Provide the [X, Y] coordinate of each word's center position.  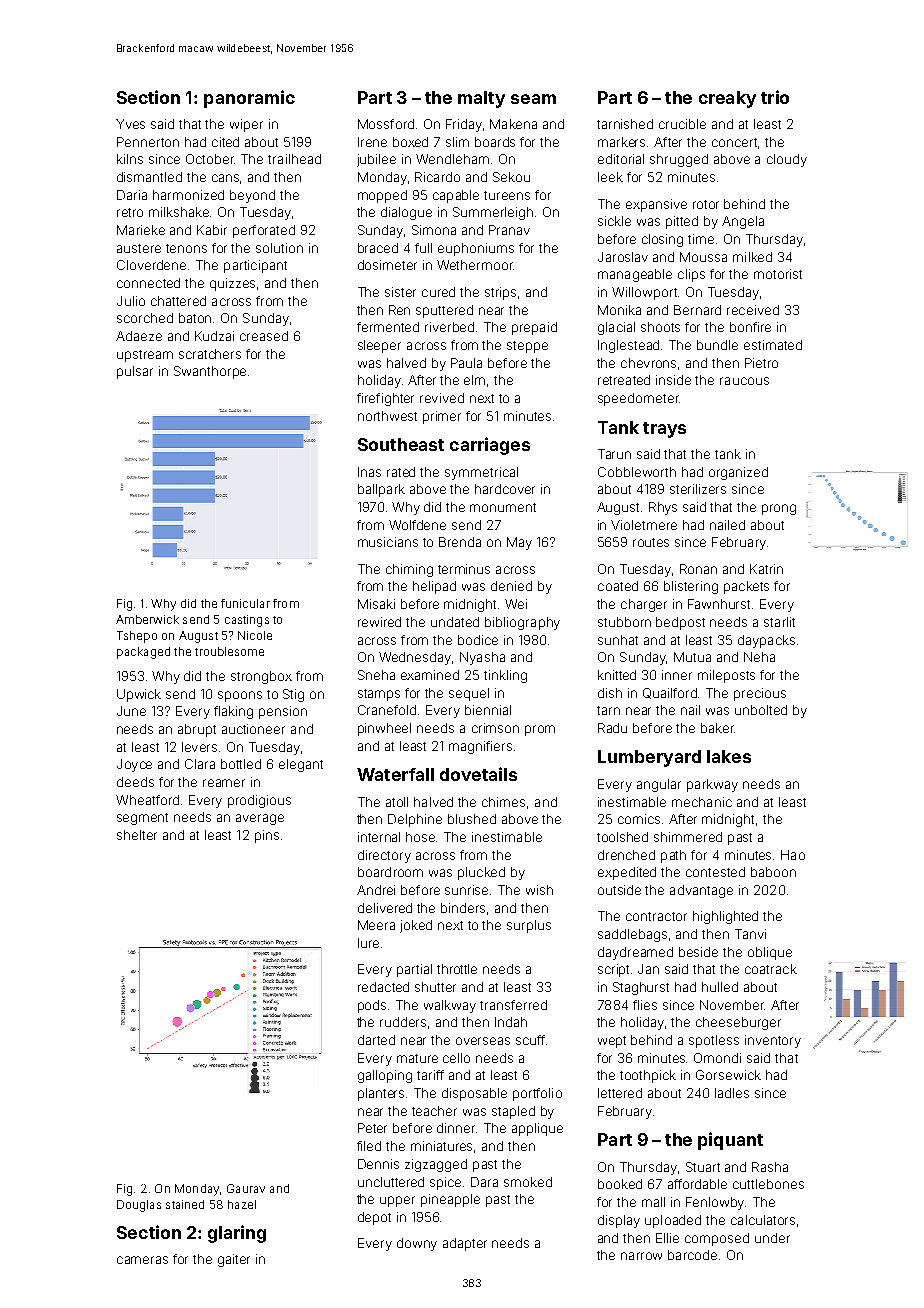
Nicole [255, 635]
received [753, 310]
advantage [701, 891]
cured [438, 292]
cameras [142, 1260]
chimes [503, 802]
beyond [252, 196]
